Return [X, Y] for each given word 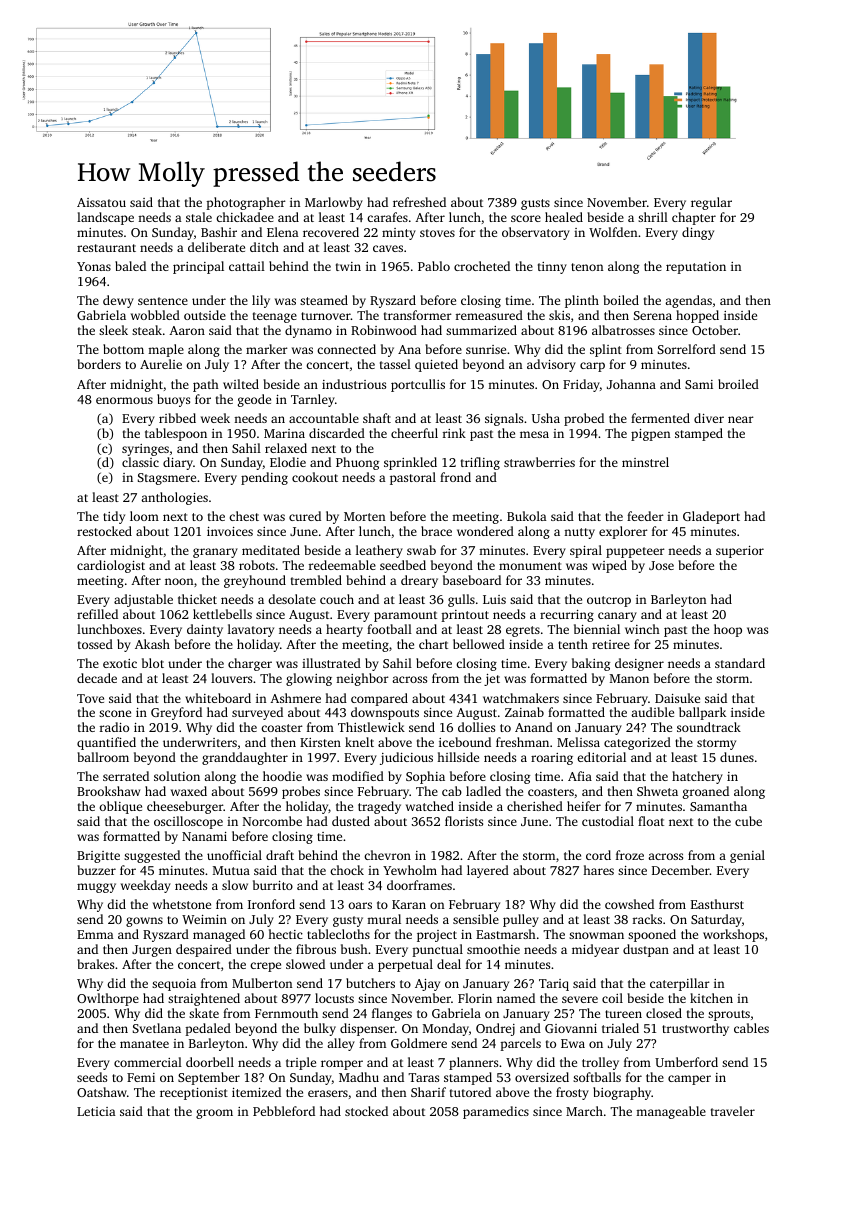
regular [711, 203]
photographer [246, 203]
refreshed [419, 202]
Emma [95, 934]
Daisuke [677, 698]
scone [115, 713]
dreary [419, 581]
